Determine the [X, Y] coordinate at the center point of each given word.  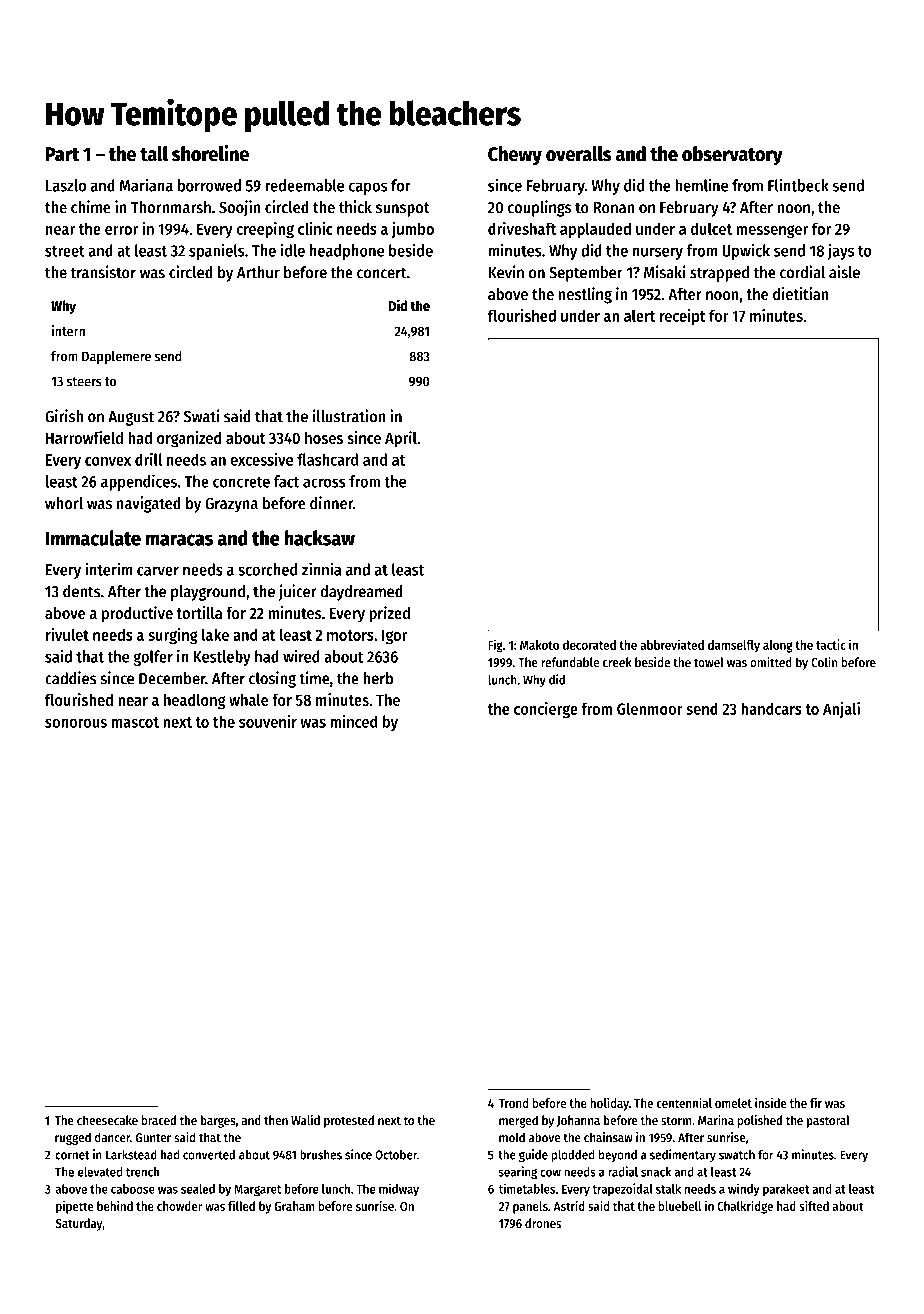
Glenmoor [650, 708]
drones [543, 1223]
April [401, 439]
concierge [546, 710]
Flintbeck [798, 185]
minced [353, 721]
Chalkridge [745, 1207]
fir [816, 1103]
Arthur [258, 272]
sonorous [76, 723]
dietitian [801, 293]
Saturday [79, 1224]
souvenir [268, 721]
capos [368, 188]
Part [63, 154]
